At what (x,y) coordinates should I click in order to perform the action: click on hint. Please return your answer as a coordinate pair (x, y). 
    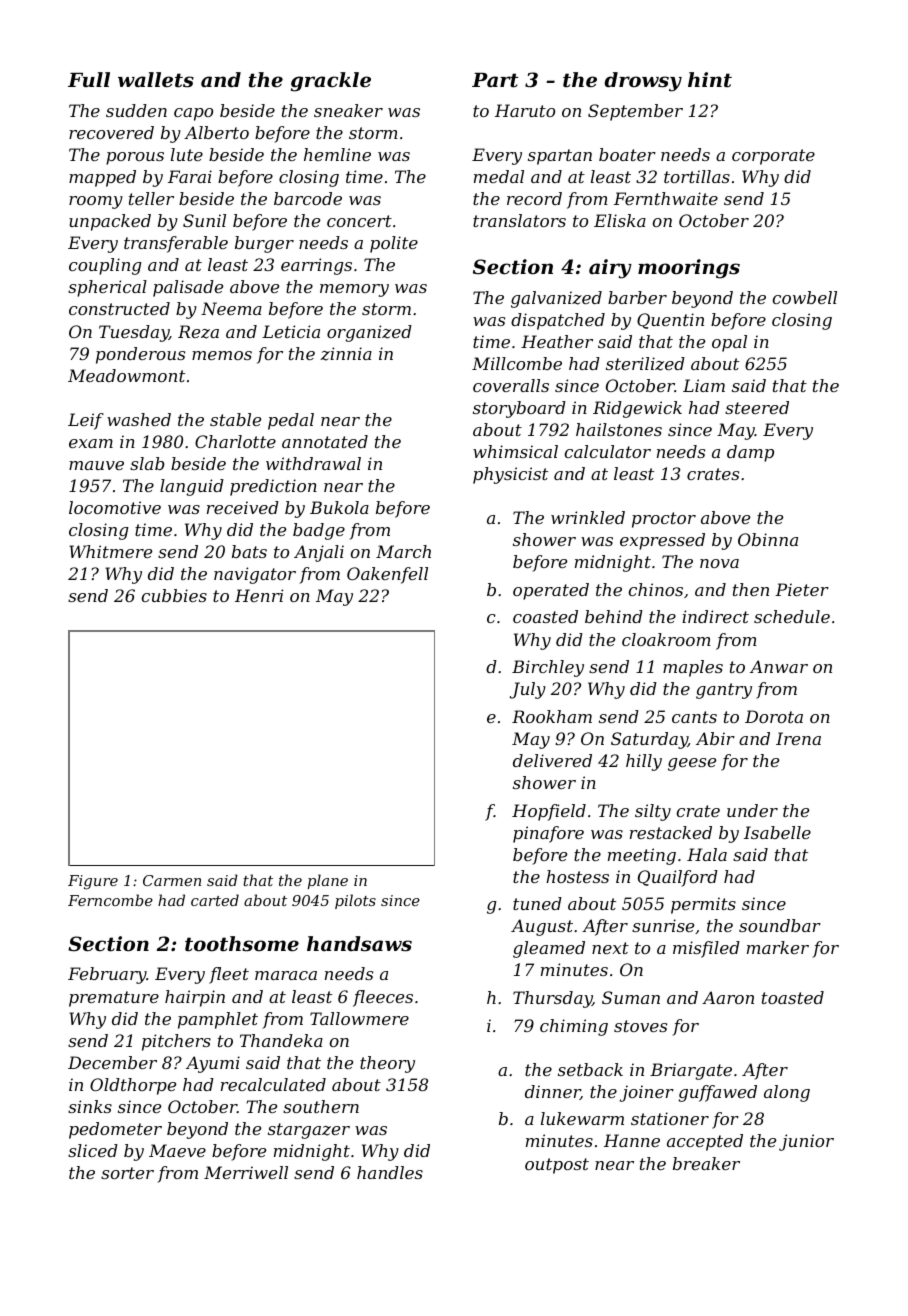
    Looking at the image, I should click on (710, 80).
